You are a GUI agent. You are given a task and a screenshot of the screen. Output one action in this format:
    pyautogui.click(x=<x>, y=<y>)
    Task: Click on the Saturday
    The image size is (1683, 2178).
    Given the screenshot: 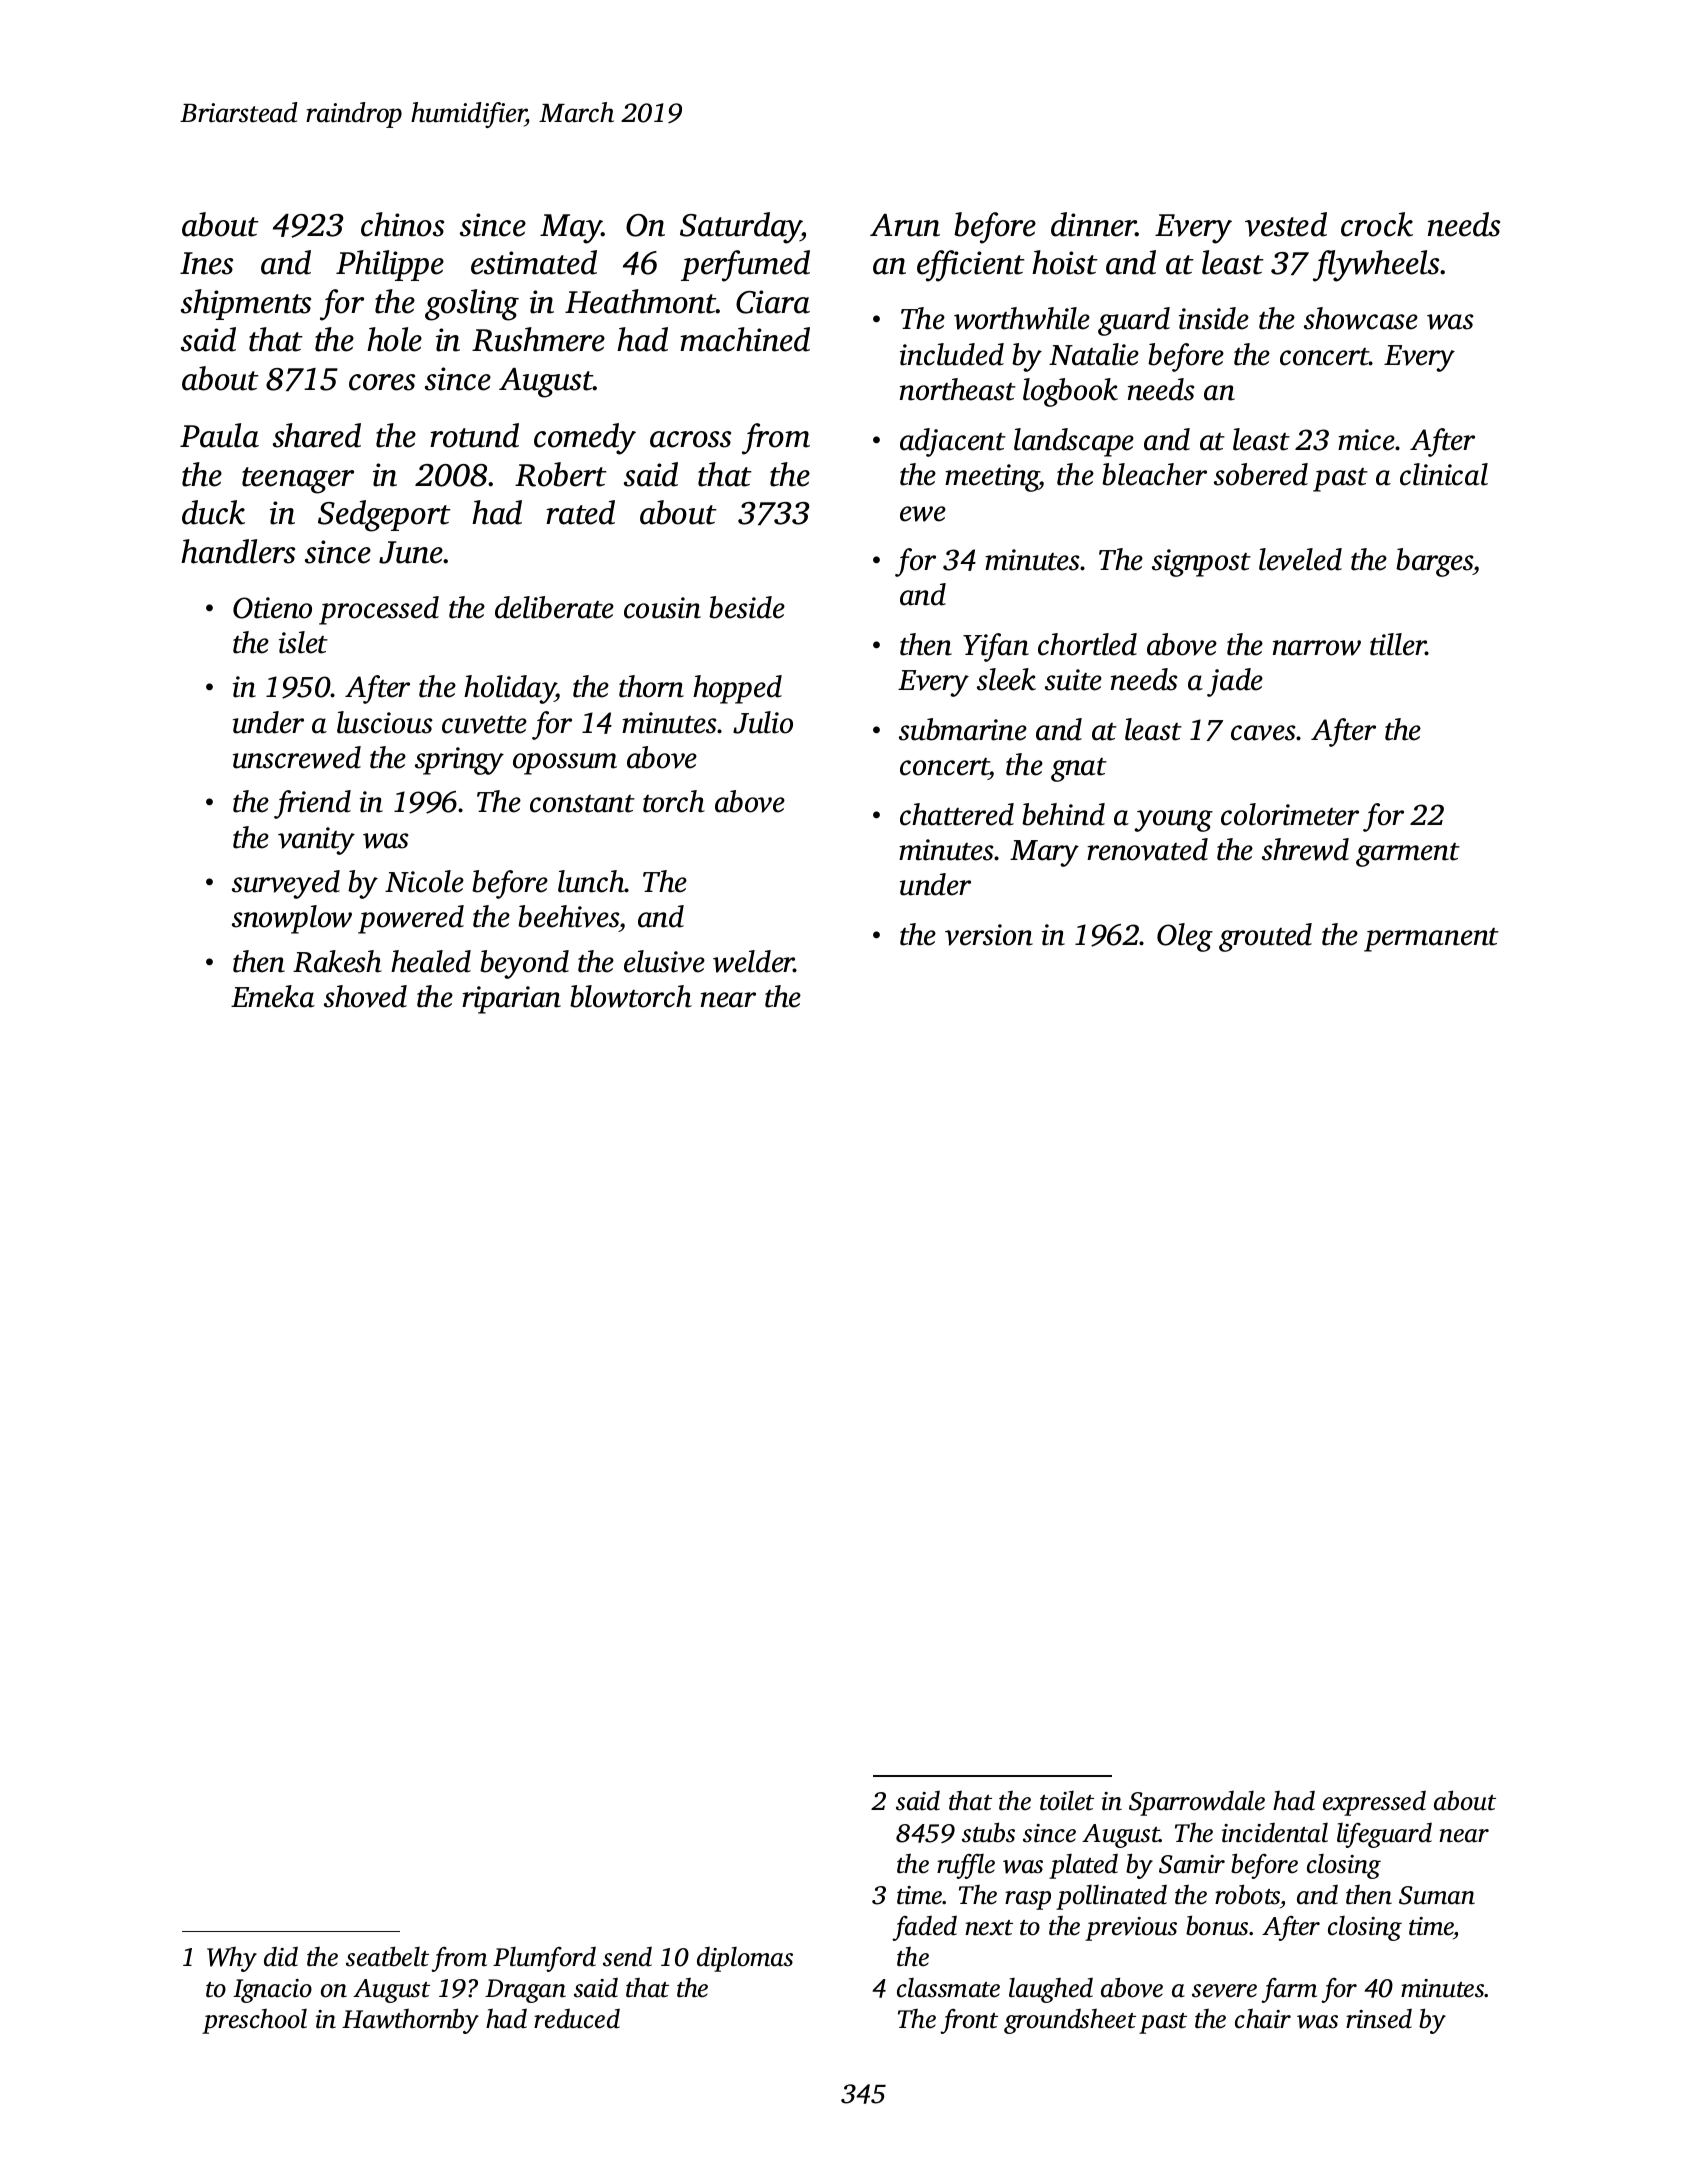 What is the action you would take?
    pyautogui.click(x=741, y=228)
